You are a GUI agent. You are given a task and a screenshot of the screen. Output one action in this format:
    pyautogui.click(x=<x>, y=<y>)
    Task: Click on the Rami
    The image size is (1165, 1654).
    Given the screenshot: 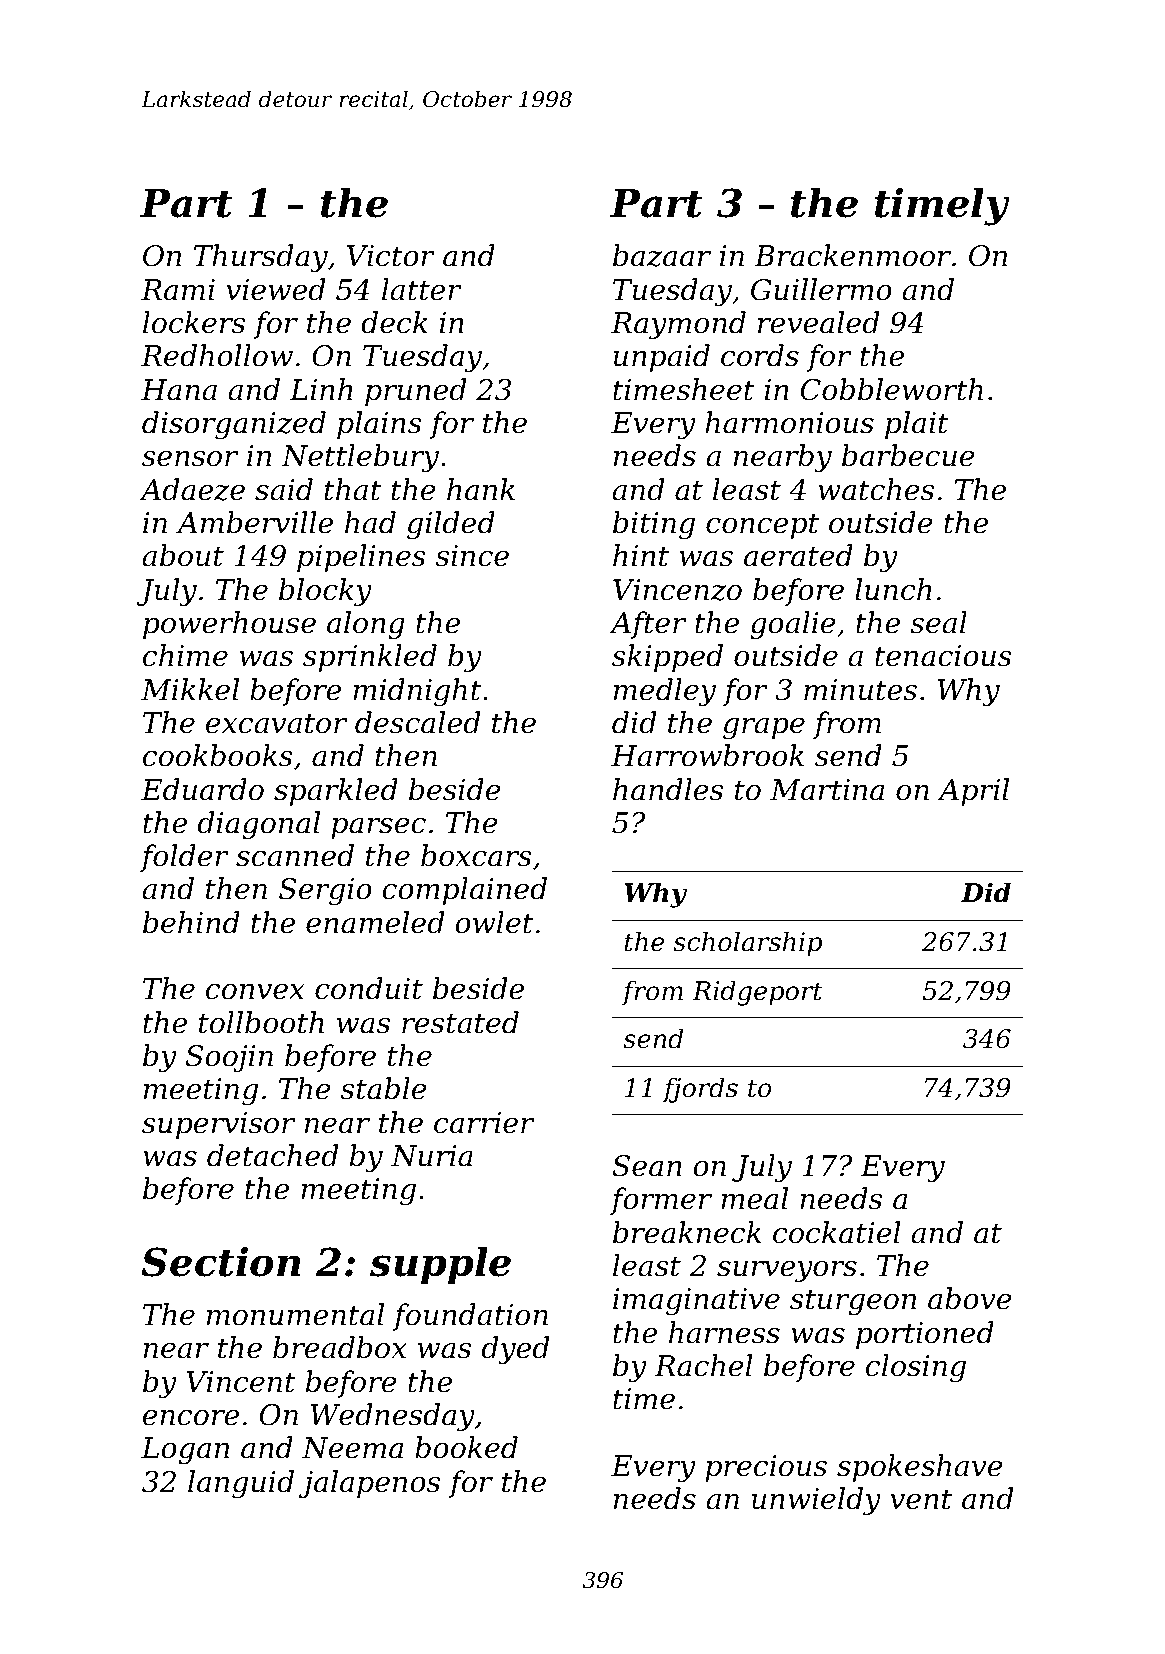 What is the action you would take?
    pyautogui.click(x=178, y=290)
